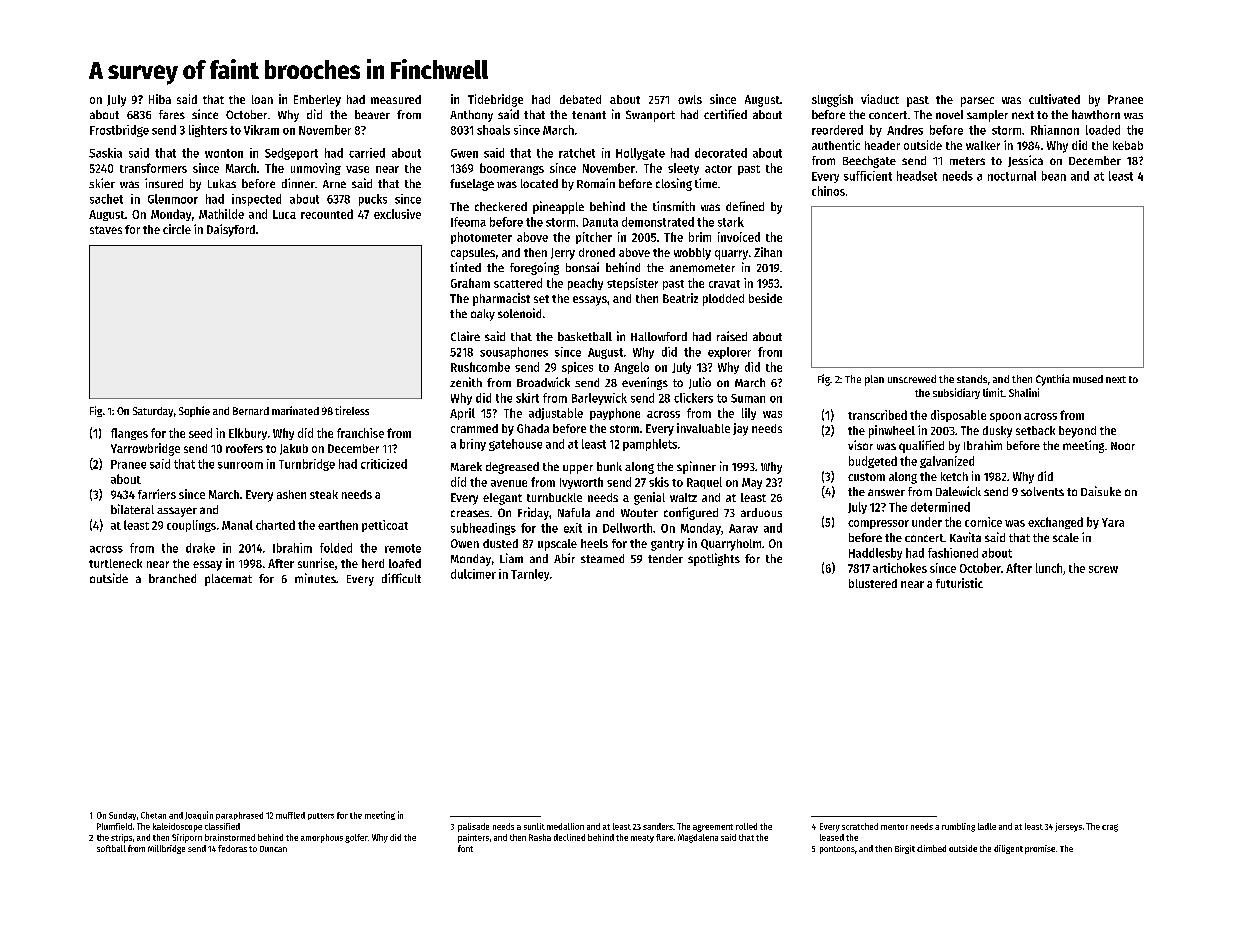  I want to click on Owen, so click(465, 543).
